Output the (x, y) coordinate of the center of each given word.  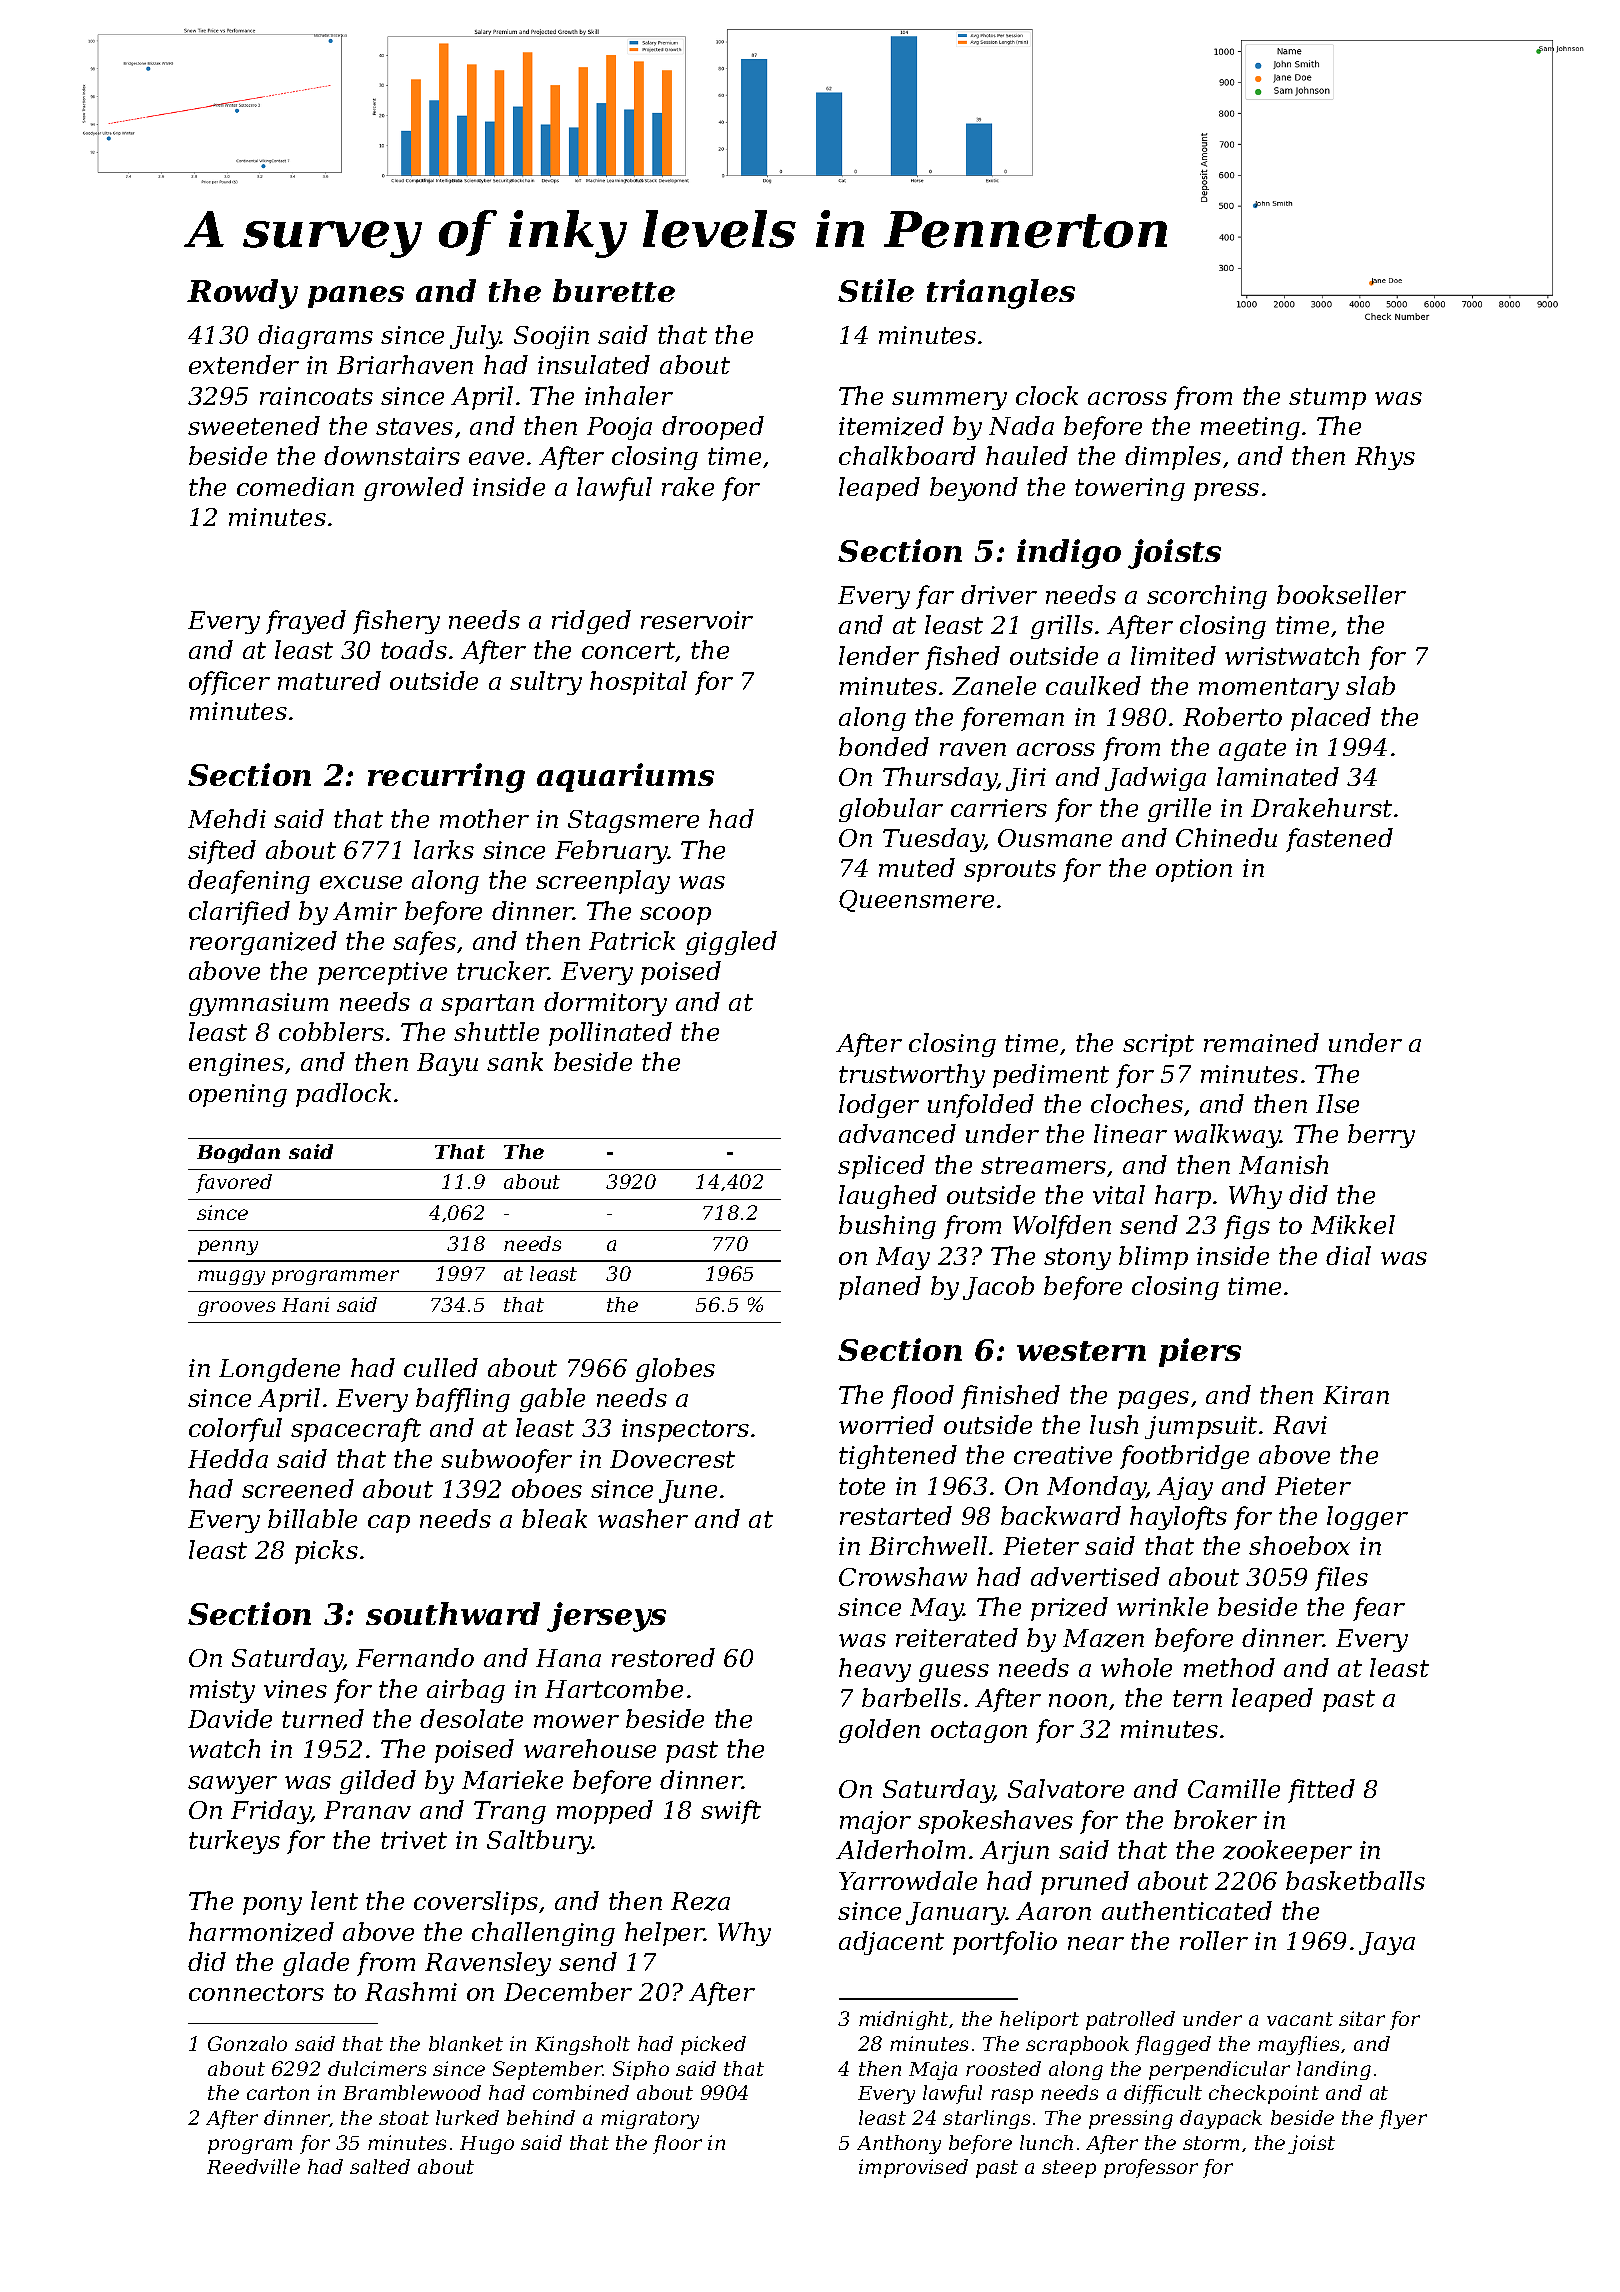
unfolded (981, 1106)
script (1158, 1045)
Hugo (487, 2145)
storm (1211, 2143)
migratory (650, 2119)
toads (414, 649)
